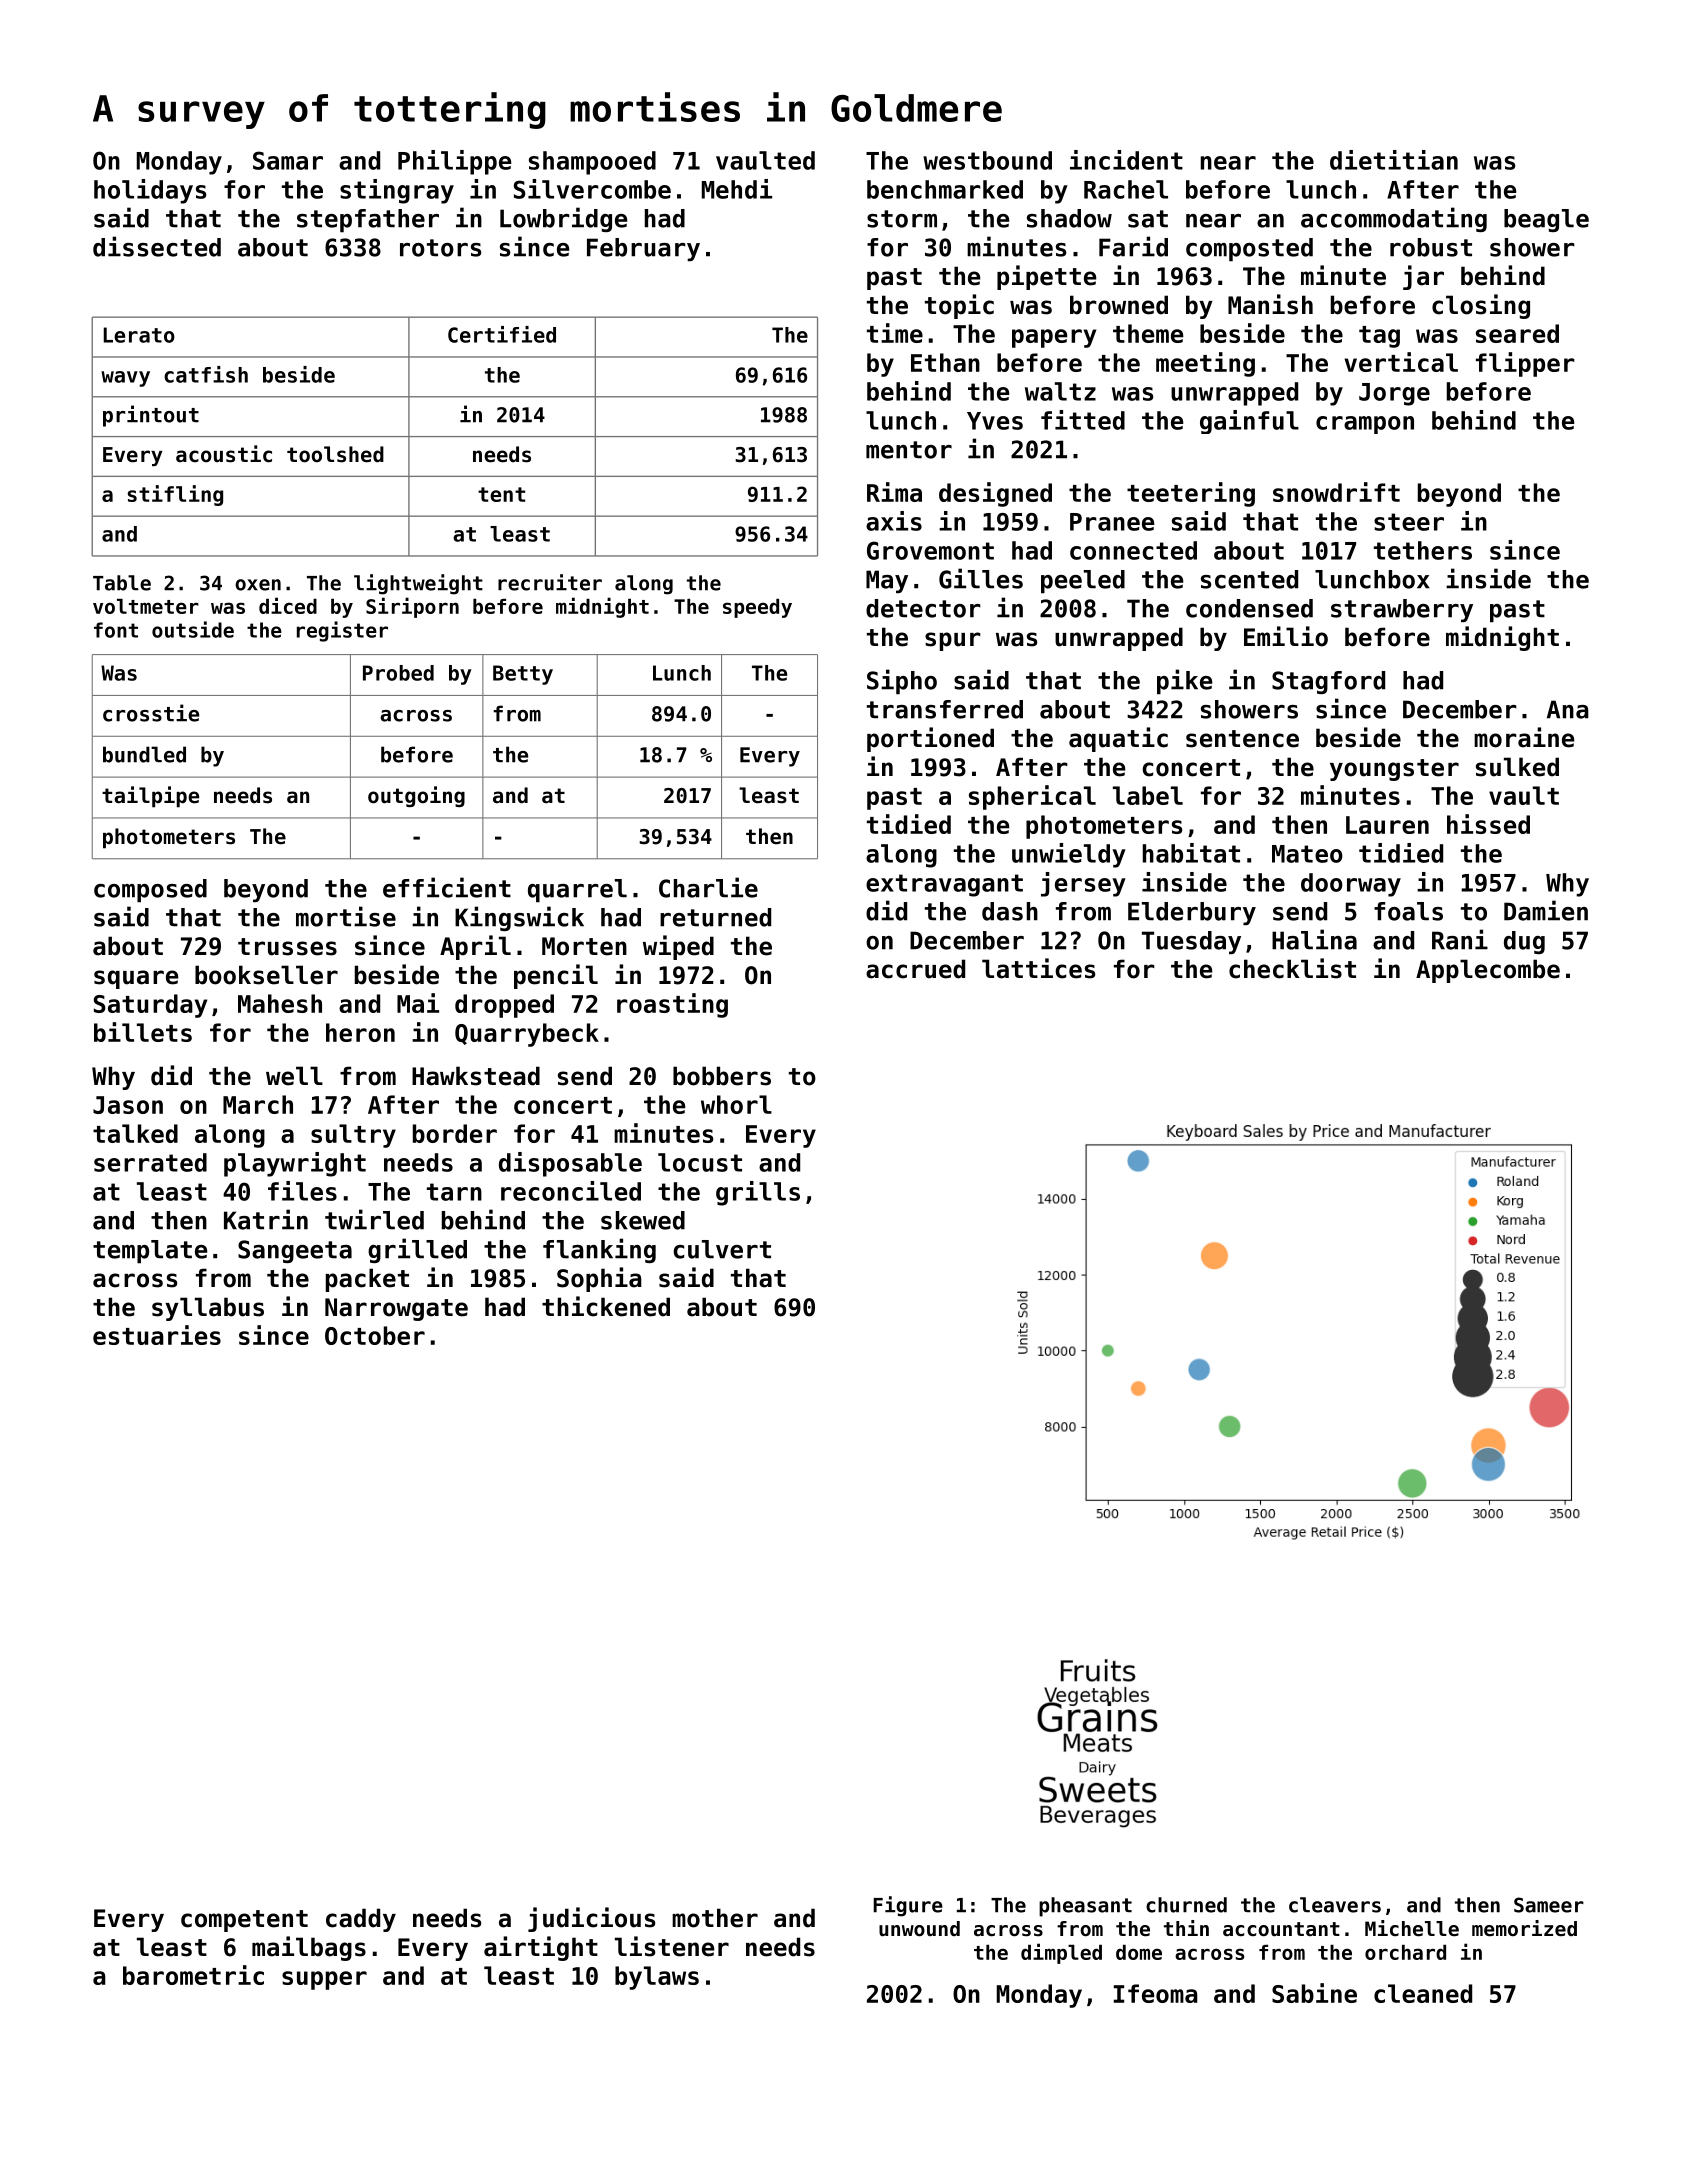 This screenshot has height=2178, width=1683. What do you see at coordinates (418, 584) in the screenshot?
I see `lightweight` at bounding box center [418, 584].
